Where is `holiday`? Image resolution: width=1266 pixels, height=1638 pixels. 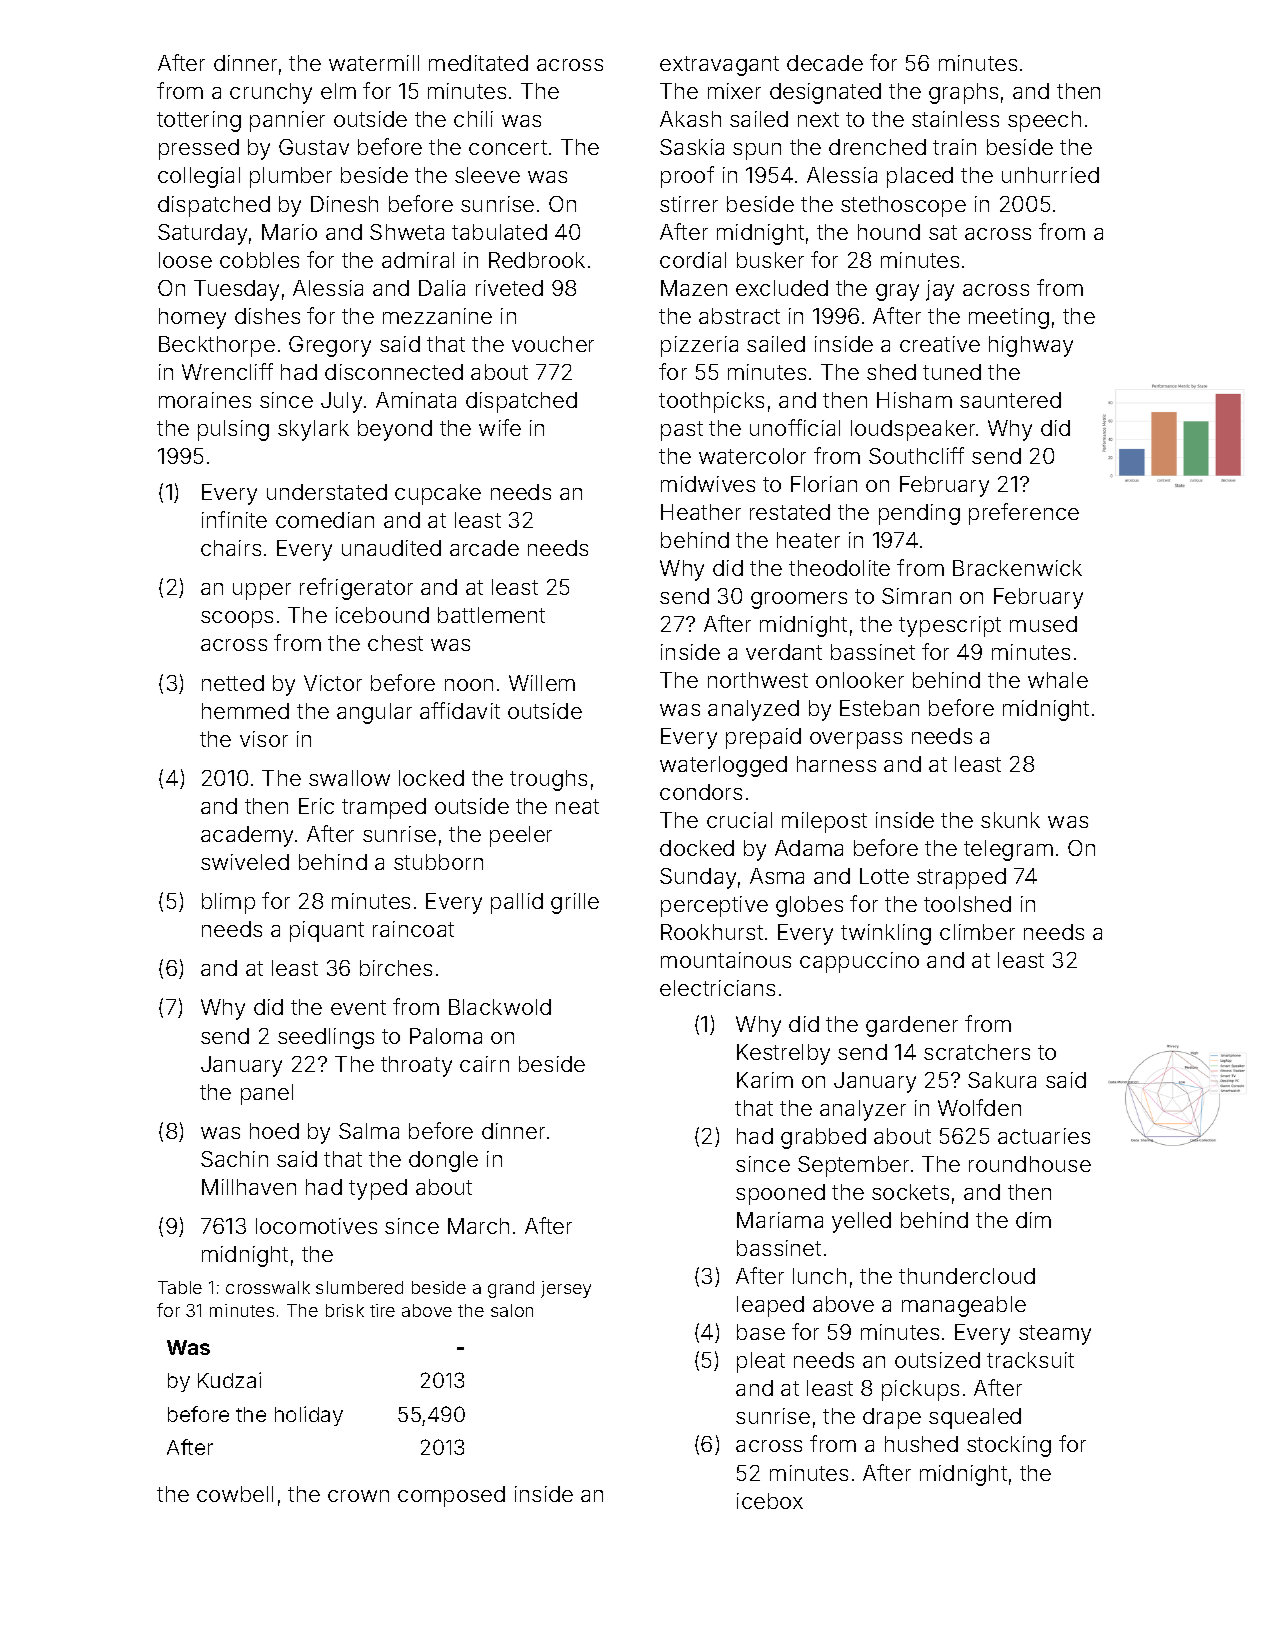
holiday is located at coordinates (309, 1416).
